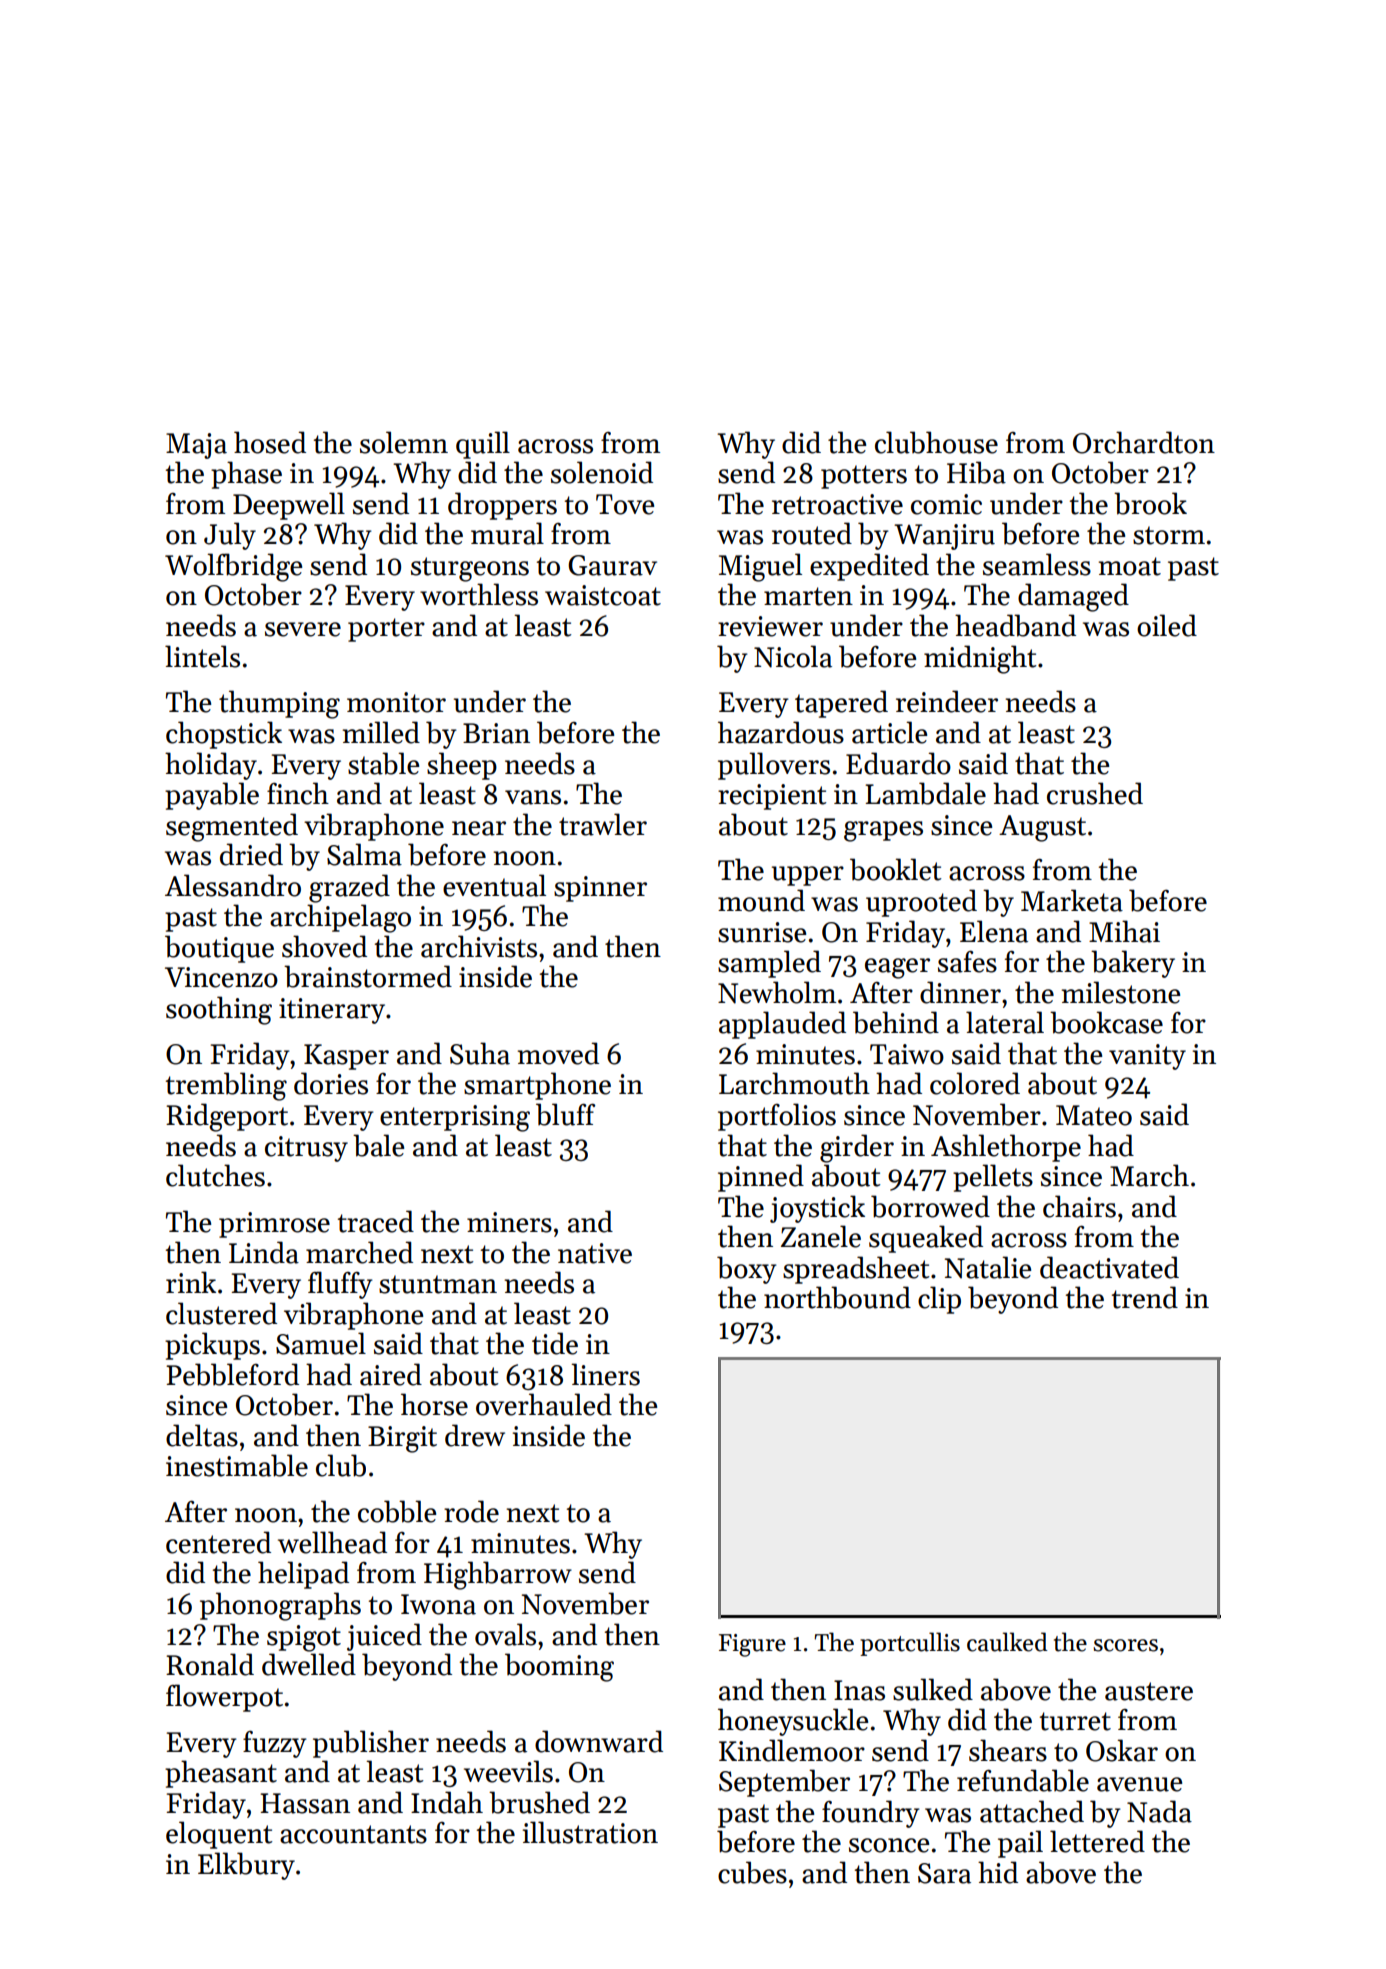  What do you see at coordinates (371, 1744) in the document?
I see `publisher` at bounding box center [371, 1744].
